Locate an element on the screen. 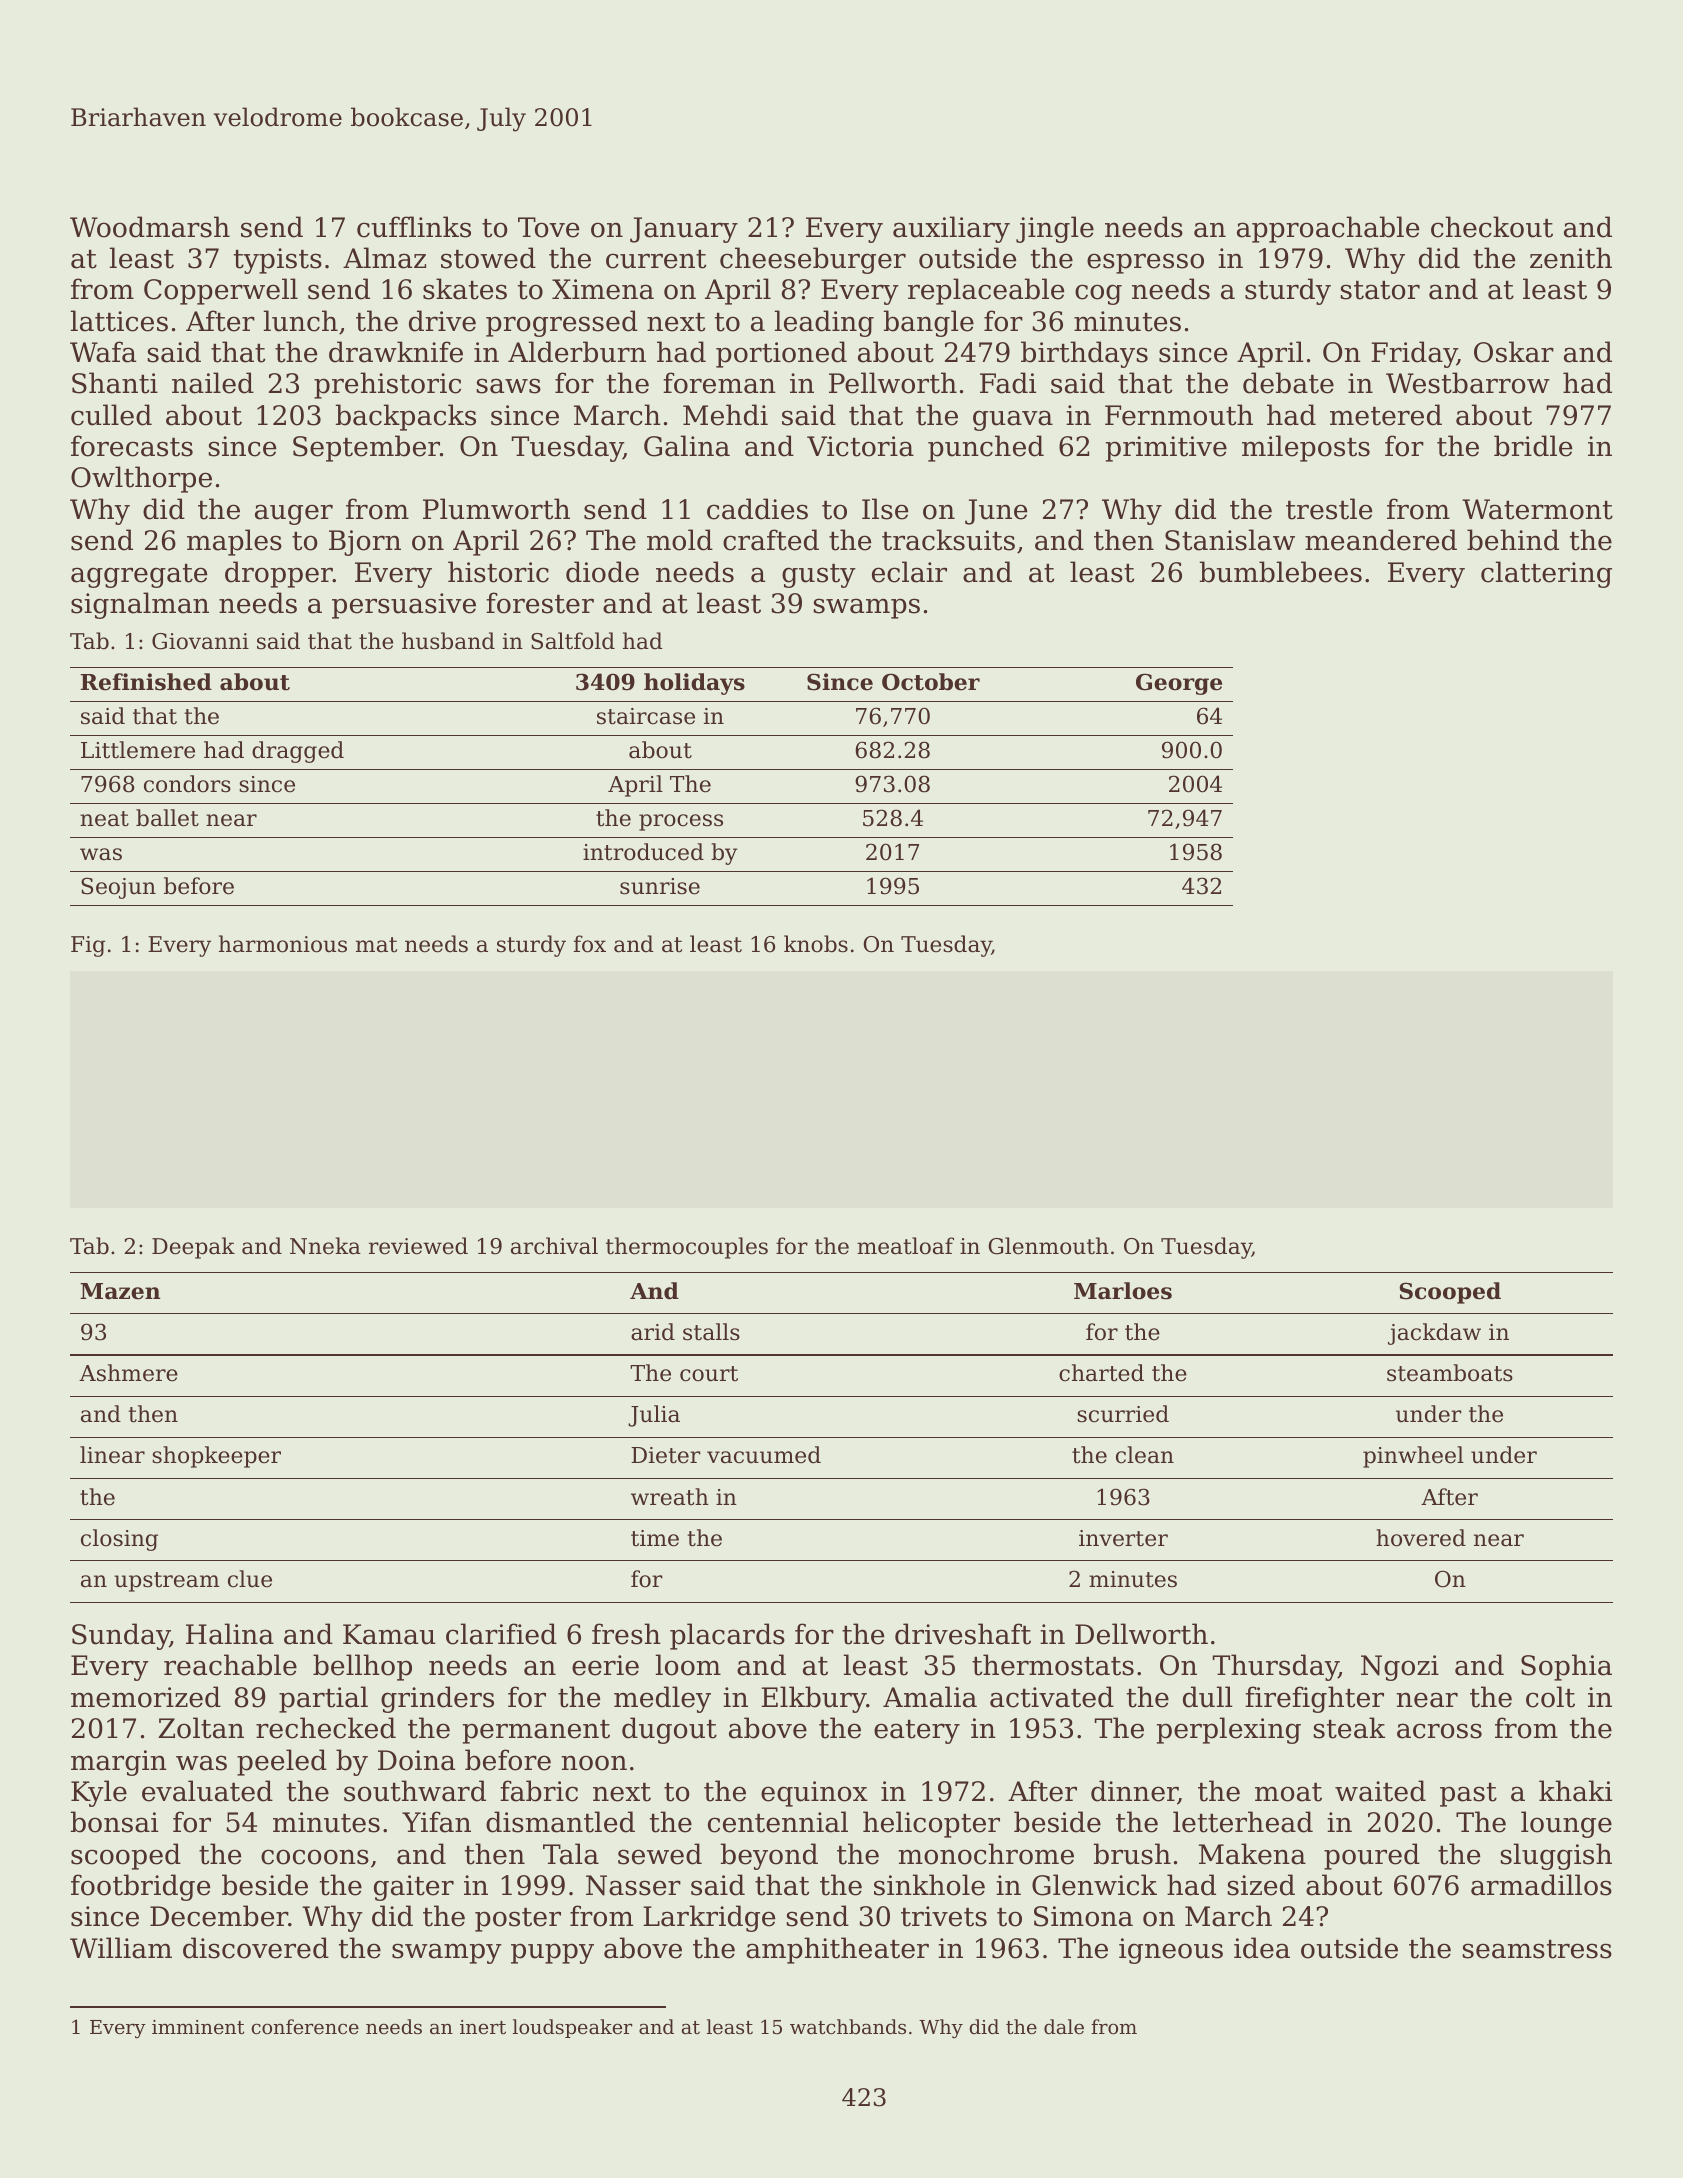 This screenshot has height=2178, width=1683. dale is located at coordinates (1064, 2026).
